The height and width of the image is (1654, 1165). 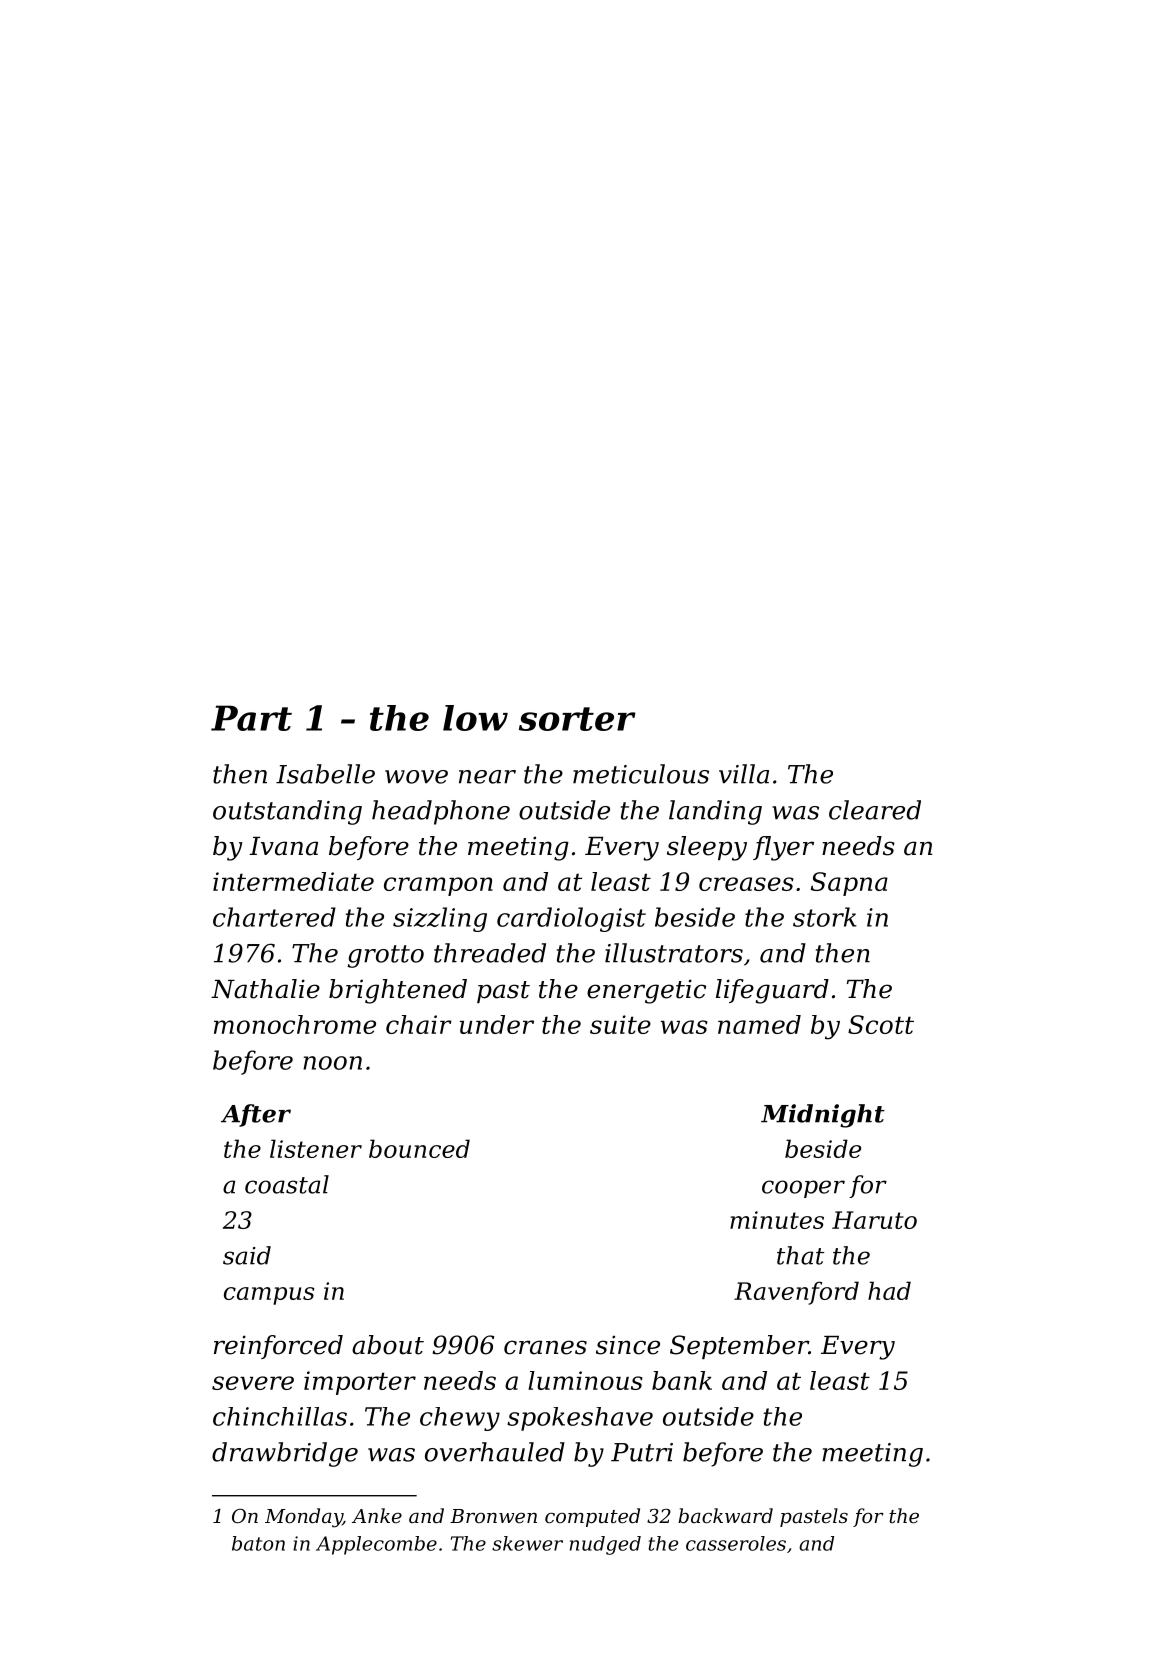 I want to click on luminous, so click(x=585, y=1380).
